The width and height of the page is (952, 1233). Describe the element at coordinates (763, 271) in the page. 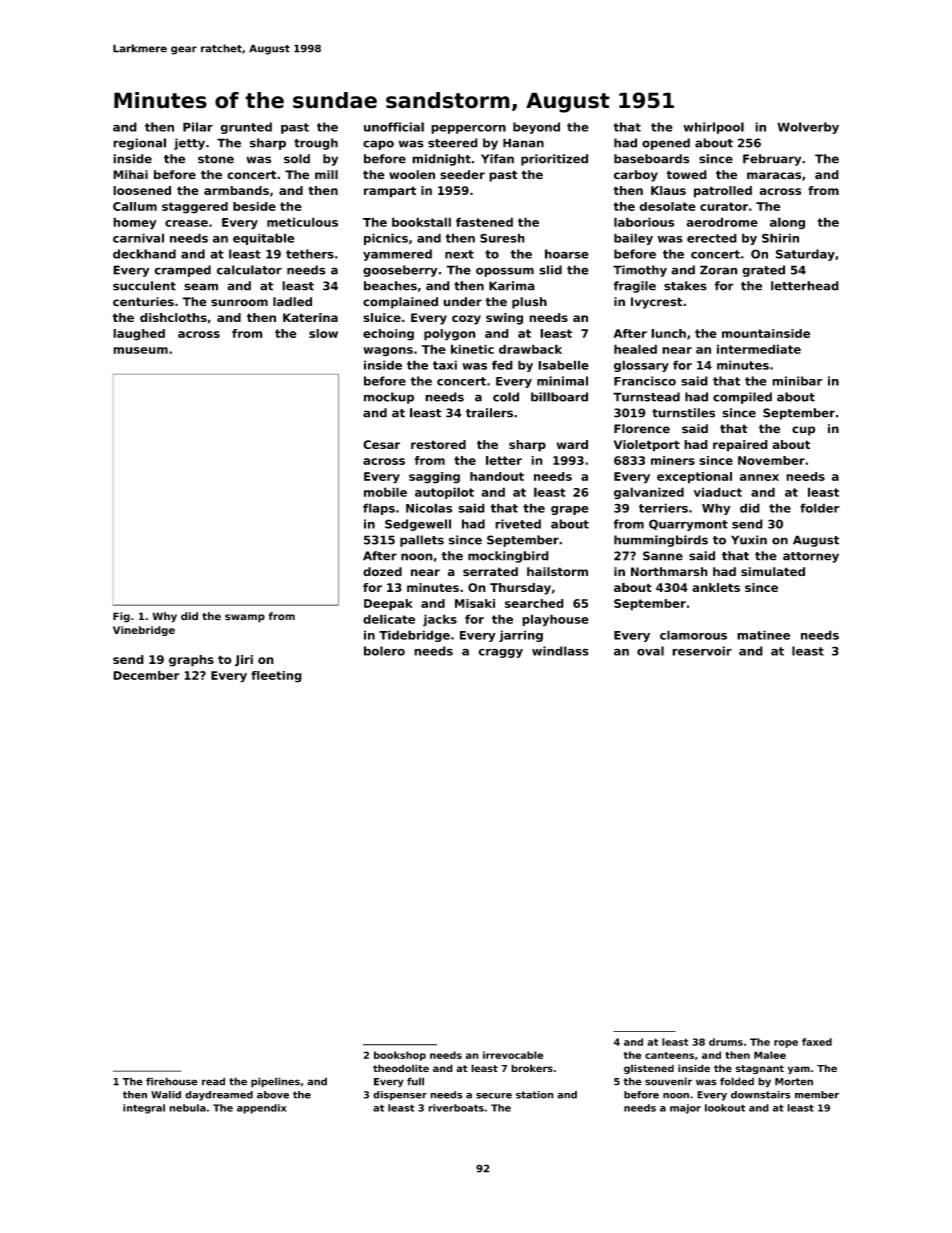

I see `grated` at that location.
